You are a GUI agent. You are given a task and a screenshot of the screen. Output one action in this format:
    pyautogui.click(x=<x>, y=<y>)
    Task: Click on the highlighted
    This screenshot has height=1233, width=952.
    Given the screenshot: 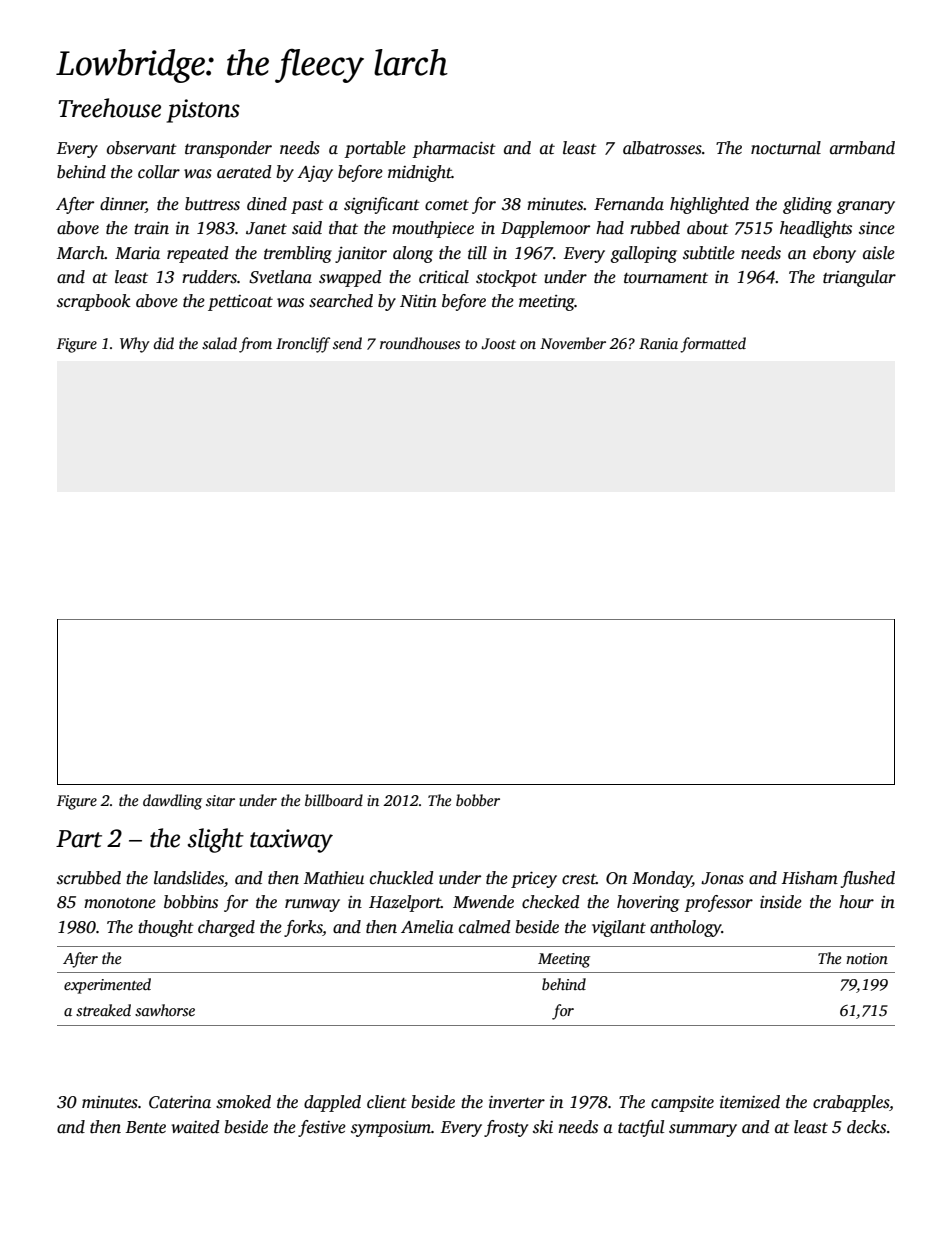 What is the action you would take?
    pyautogui.click(x=709, y=205)
